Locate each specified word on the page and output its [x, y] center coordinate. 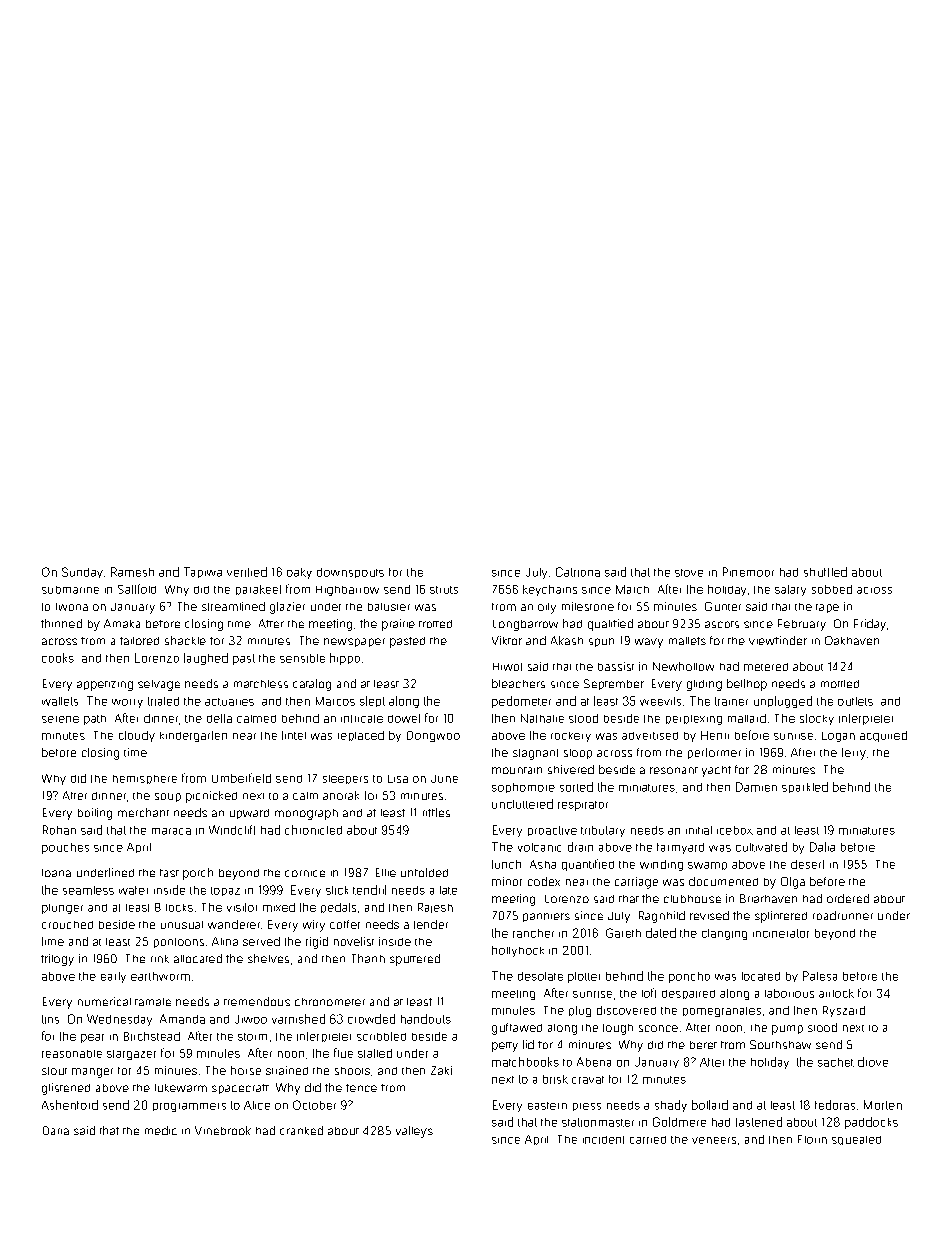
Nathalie [542, 718]
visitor [242, 907]
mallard [747, 718]
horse [246, 1070]
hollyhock [518, 951]
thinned [61, 623]
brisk [555, 1079]
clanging [724, 934]
